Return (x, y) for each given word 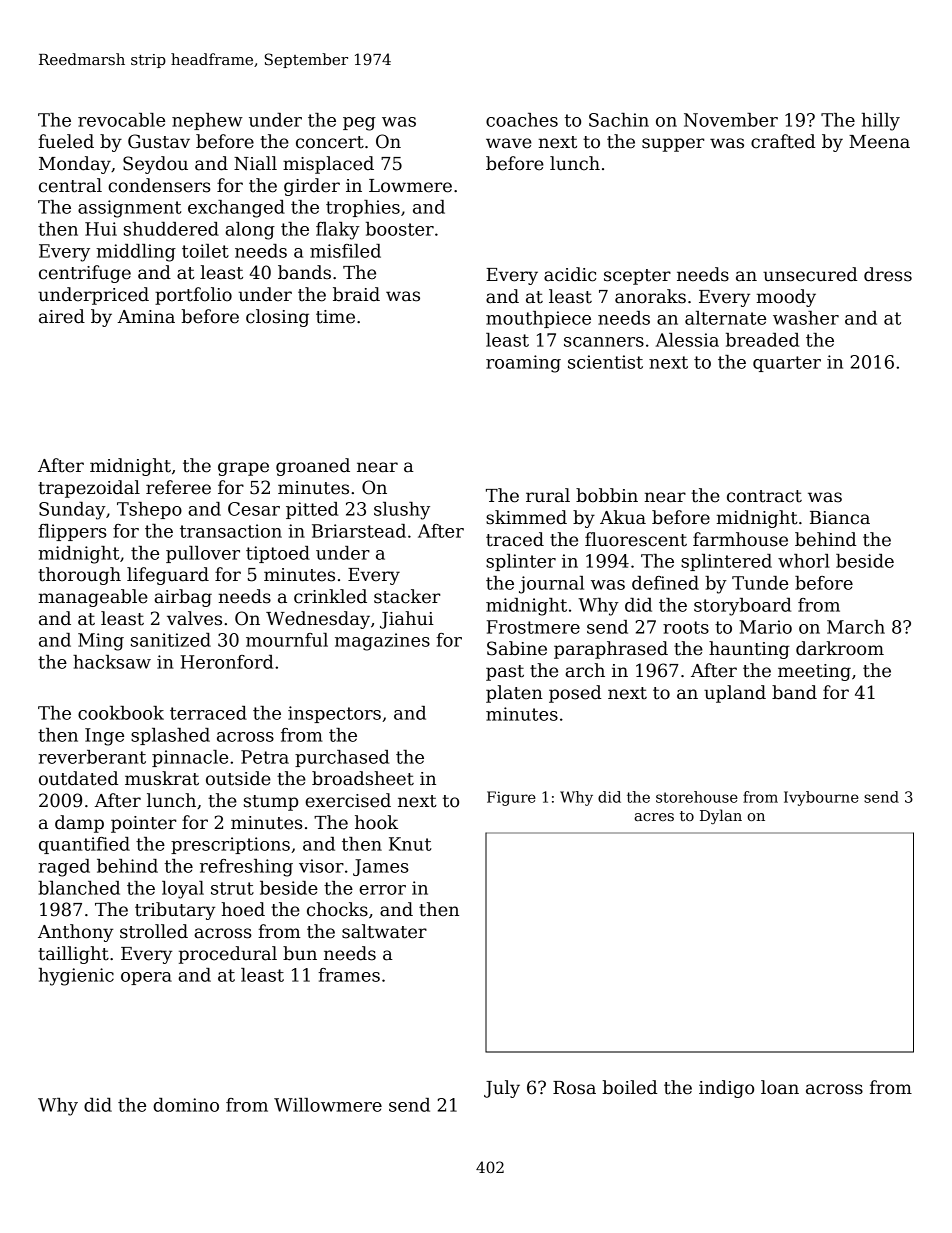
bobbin (607, 495)
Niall (255, 163)
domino (186, 1105)
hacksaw (112, 662)
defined (665, 583)
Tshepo (149, 510)
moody (786, 298)
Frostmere (533, 627)
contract (764, 496)
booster (400, 229)
